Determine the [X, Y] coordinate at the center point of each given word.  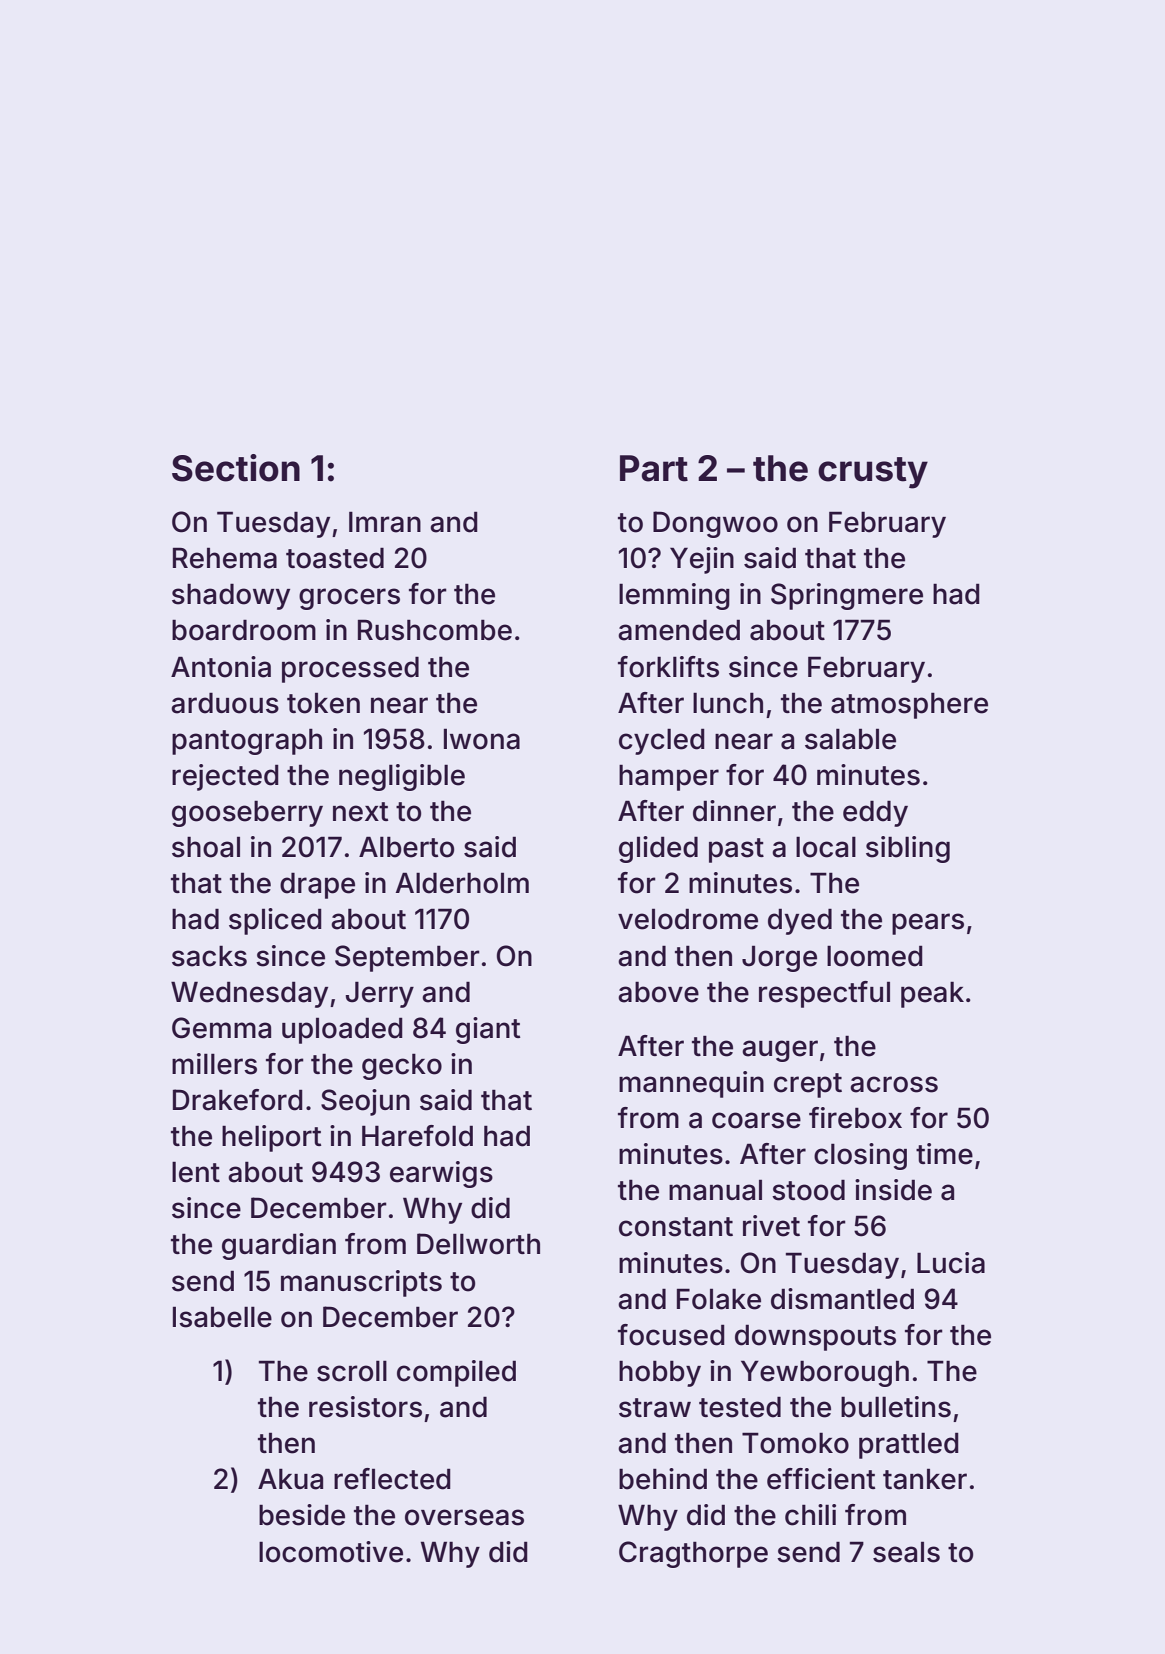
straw [655, 1408]
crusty [873, 473]
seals [906, 1552]
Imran [385, 522]
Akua [290, 1479]
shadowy [231, 597]
